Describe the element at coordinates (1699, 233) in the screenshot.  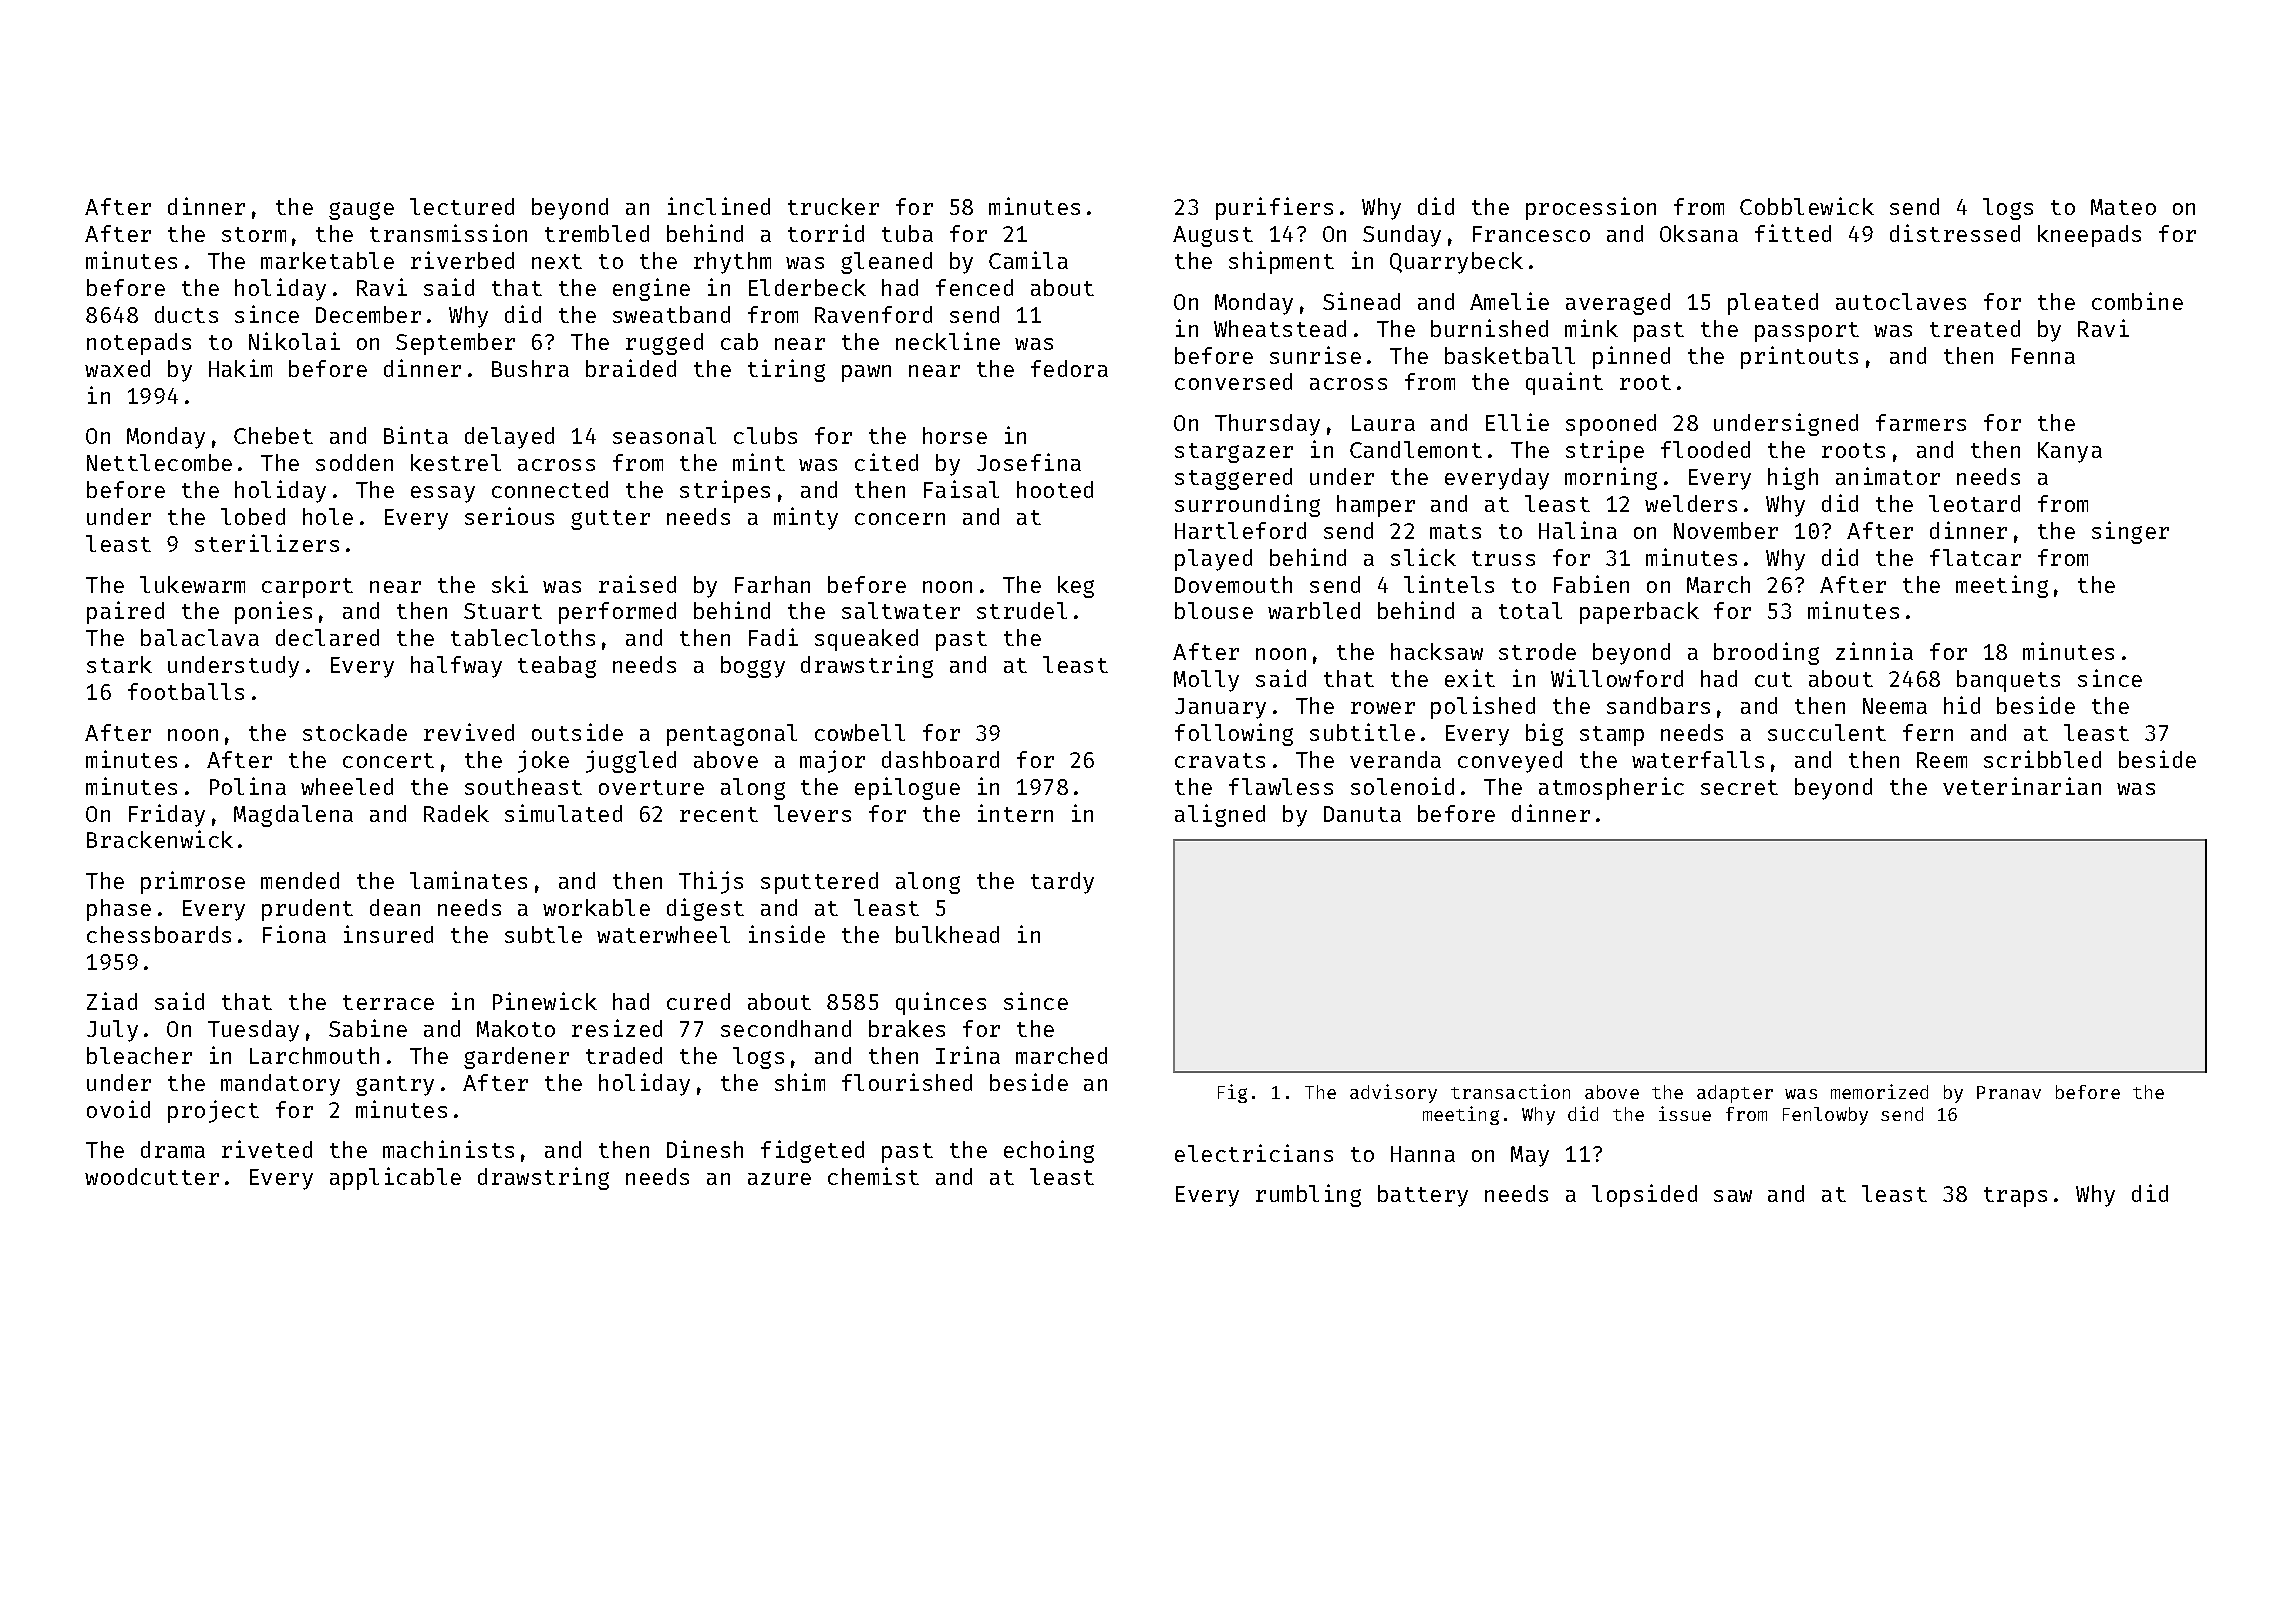
I see `Oksana` at that location.
